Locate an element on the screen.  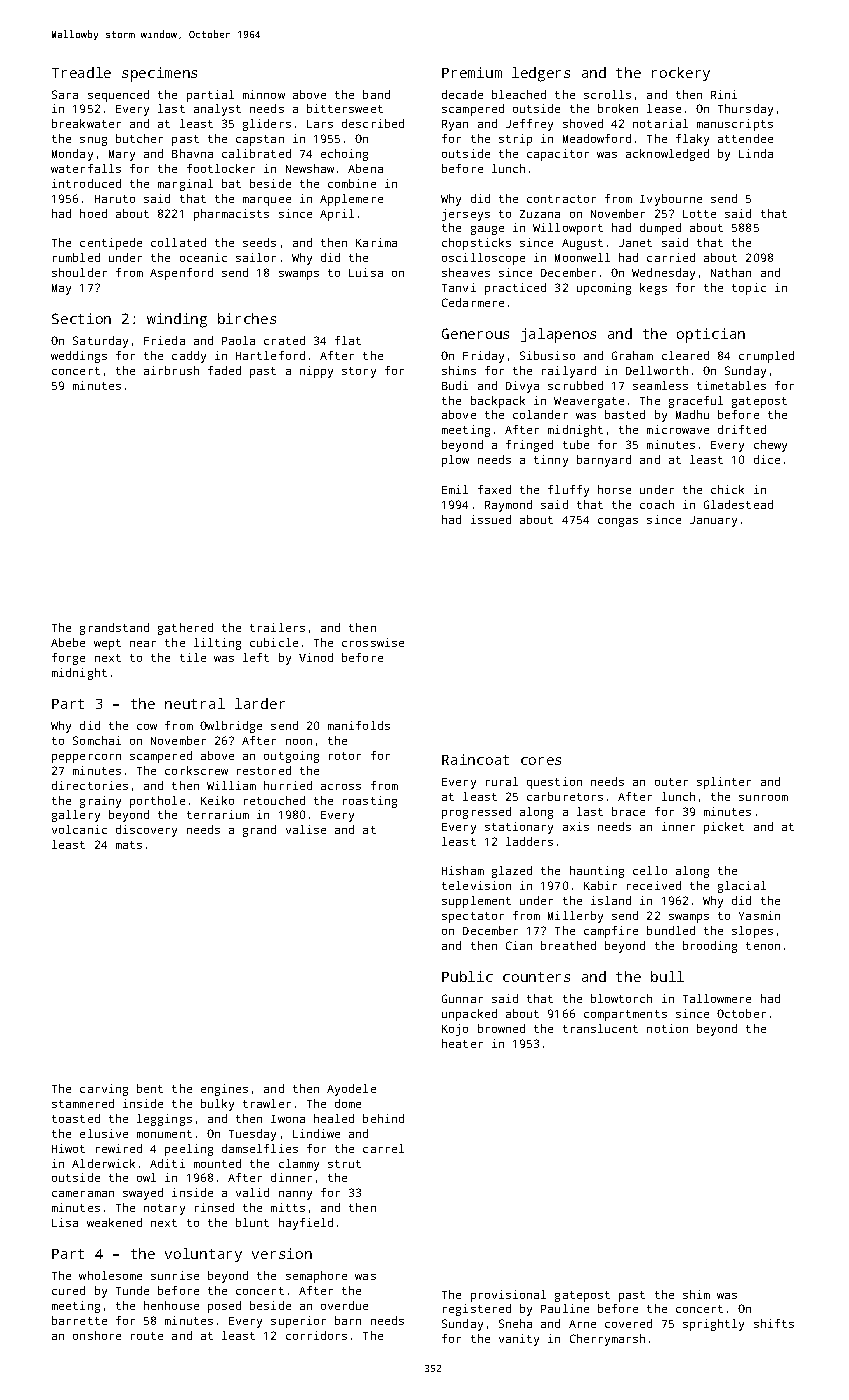
Abebe is located at coordinates (68, 642).
